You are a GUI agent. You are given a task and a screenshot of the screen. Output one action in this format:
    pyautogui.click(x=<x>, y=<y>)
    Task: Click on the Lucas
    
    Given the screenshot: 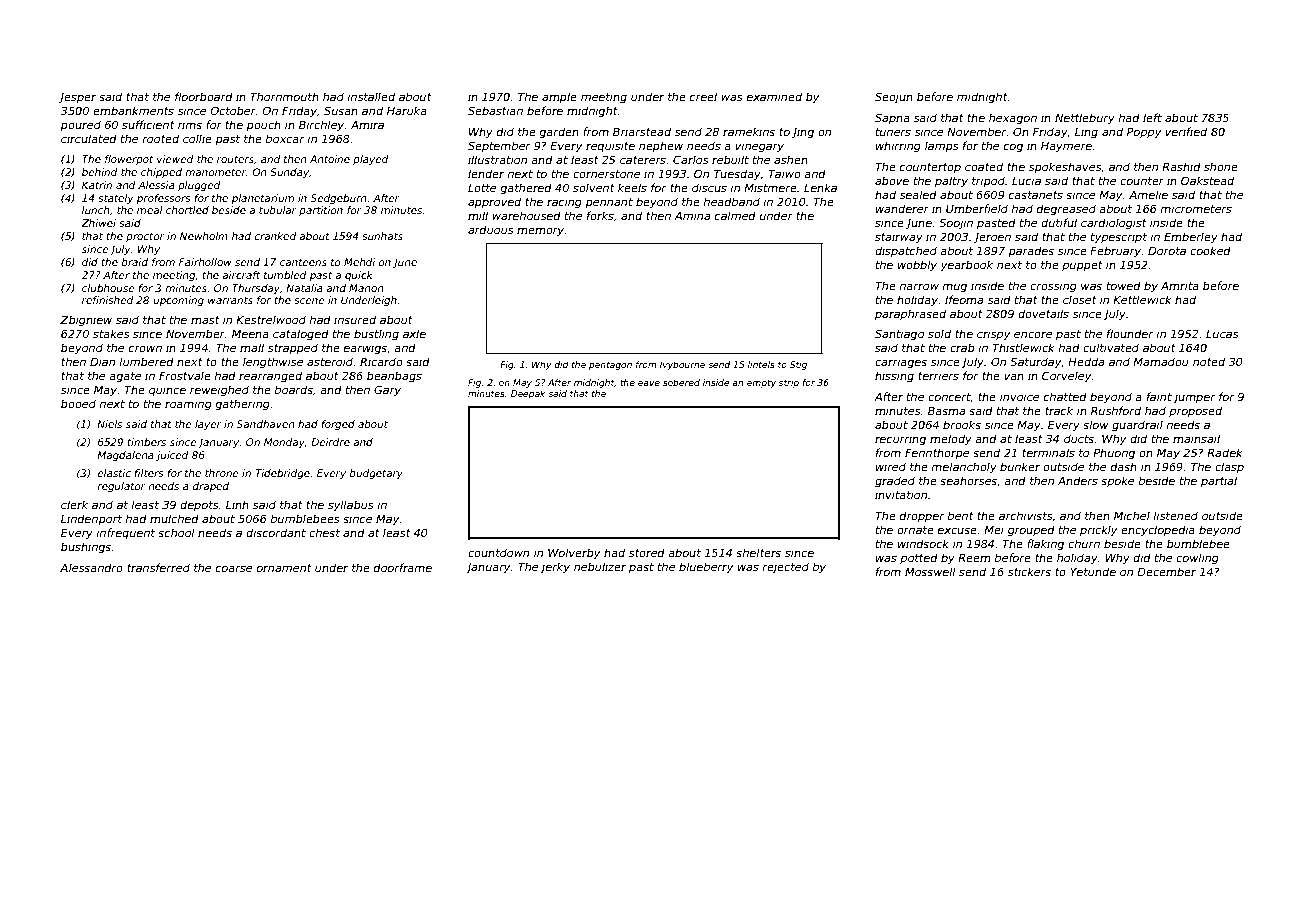 What is the action you would take?
    pyautogui.click(x=1222, y=334)
